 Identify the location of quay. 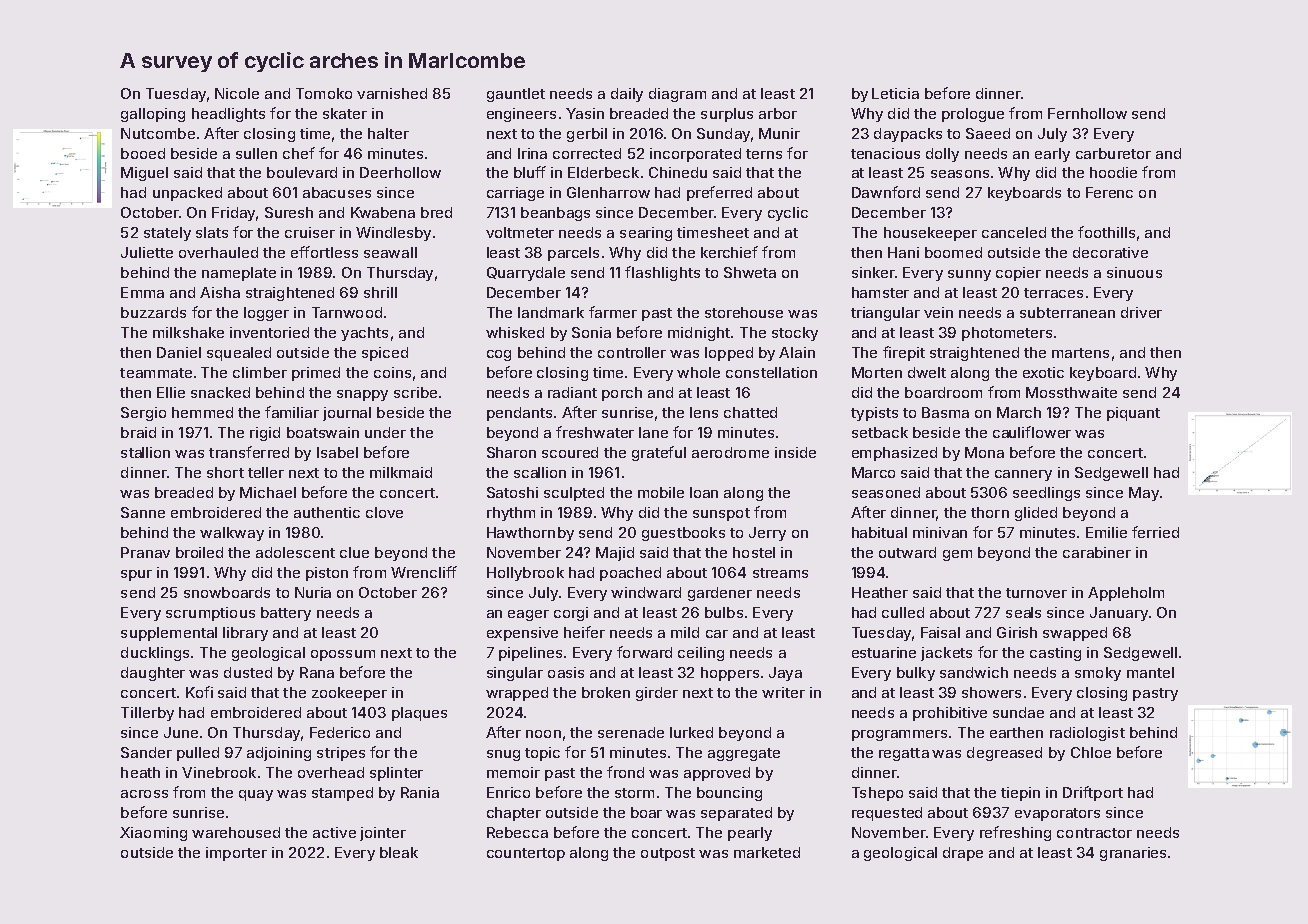
(256, 795).
